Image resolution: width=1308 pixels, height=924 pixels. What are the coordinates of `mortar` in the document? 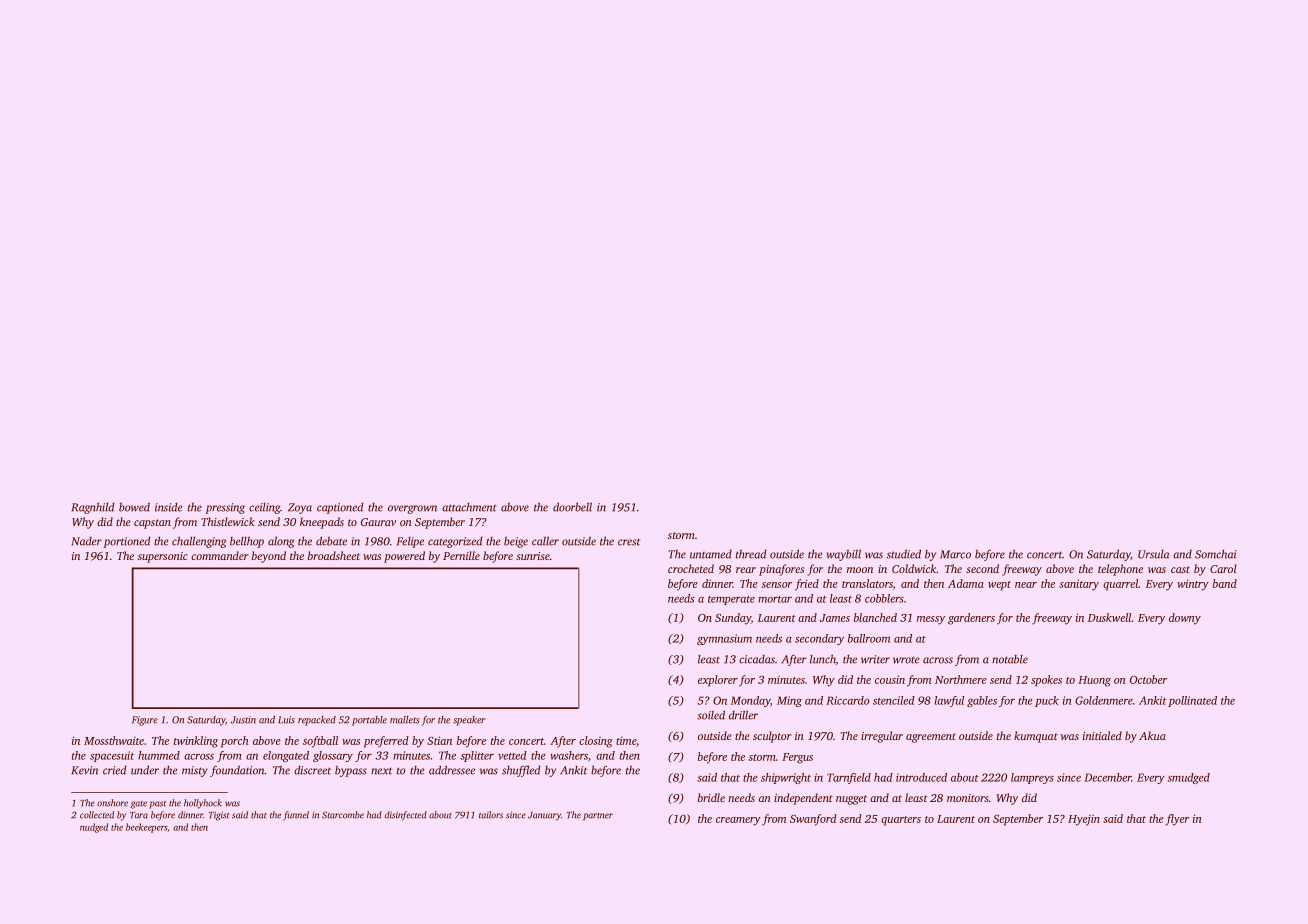 It's located at (775, 599).
